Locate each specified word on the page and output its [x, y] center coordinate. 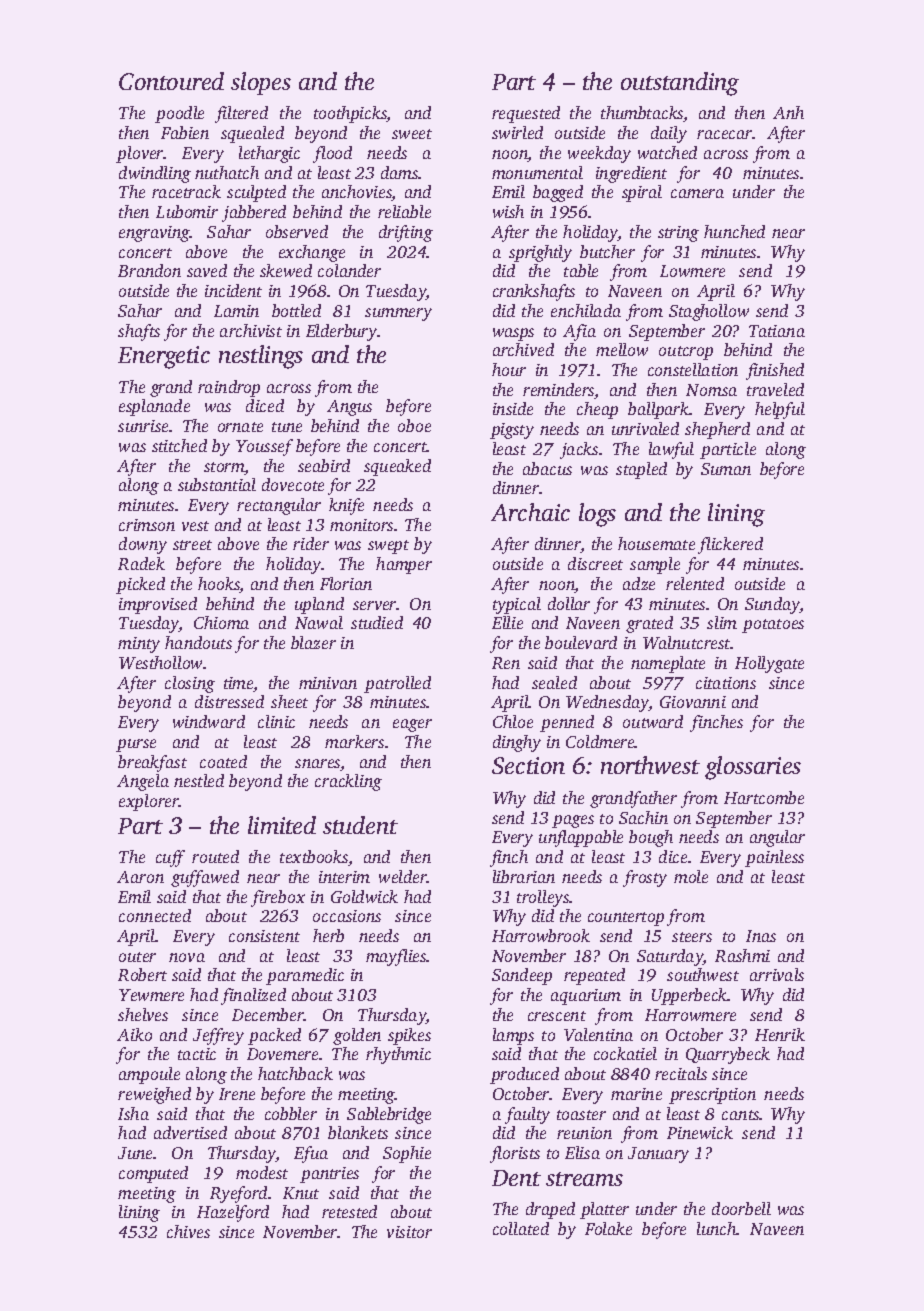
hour [509, 369]
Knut [301, 1193]
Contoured [171, 81]
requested [526, 114]
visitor [409, 1232]
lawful [671, 450]
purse [136, 745]
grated [649, 624]
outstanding [680, 84]
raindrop [229, 388]
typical [517, 605]
